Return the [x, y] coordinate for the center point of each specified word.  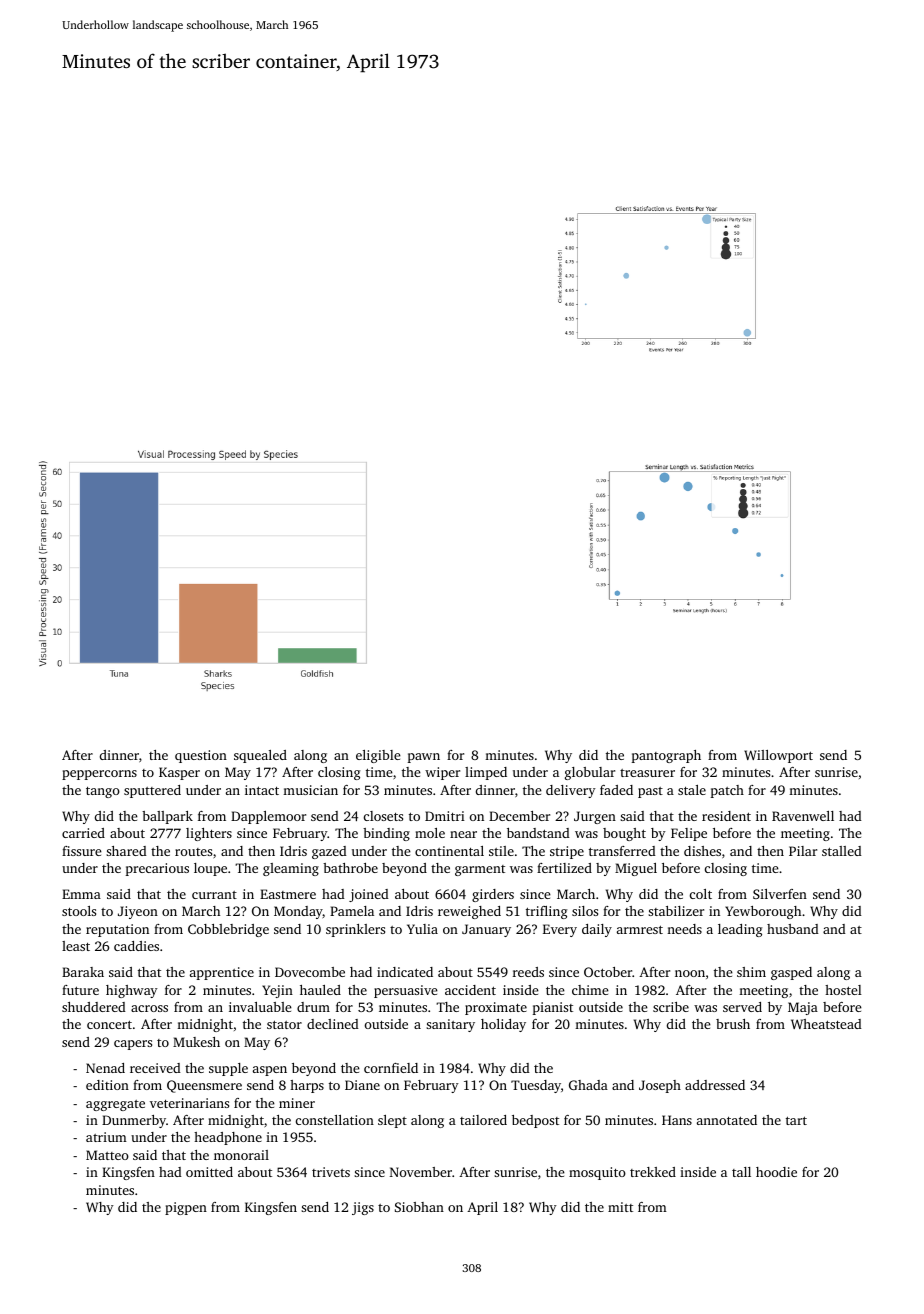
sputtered [152, 791]
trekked [653, 1172]
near [463, 834]
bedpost [535, 1121]
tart [796, 1120]
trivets [331, 1172]
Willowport [778, 756]
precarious [157, 869]
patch [727, 791]
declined [333, 1024]
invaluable [260, 1007]
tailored [483, 1120]
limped [486, 773]
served [742, 1007]
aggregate [115, 1105]
